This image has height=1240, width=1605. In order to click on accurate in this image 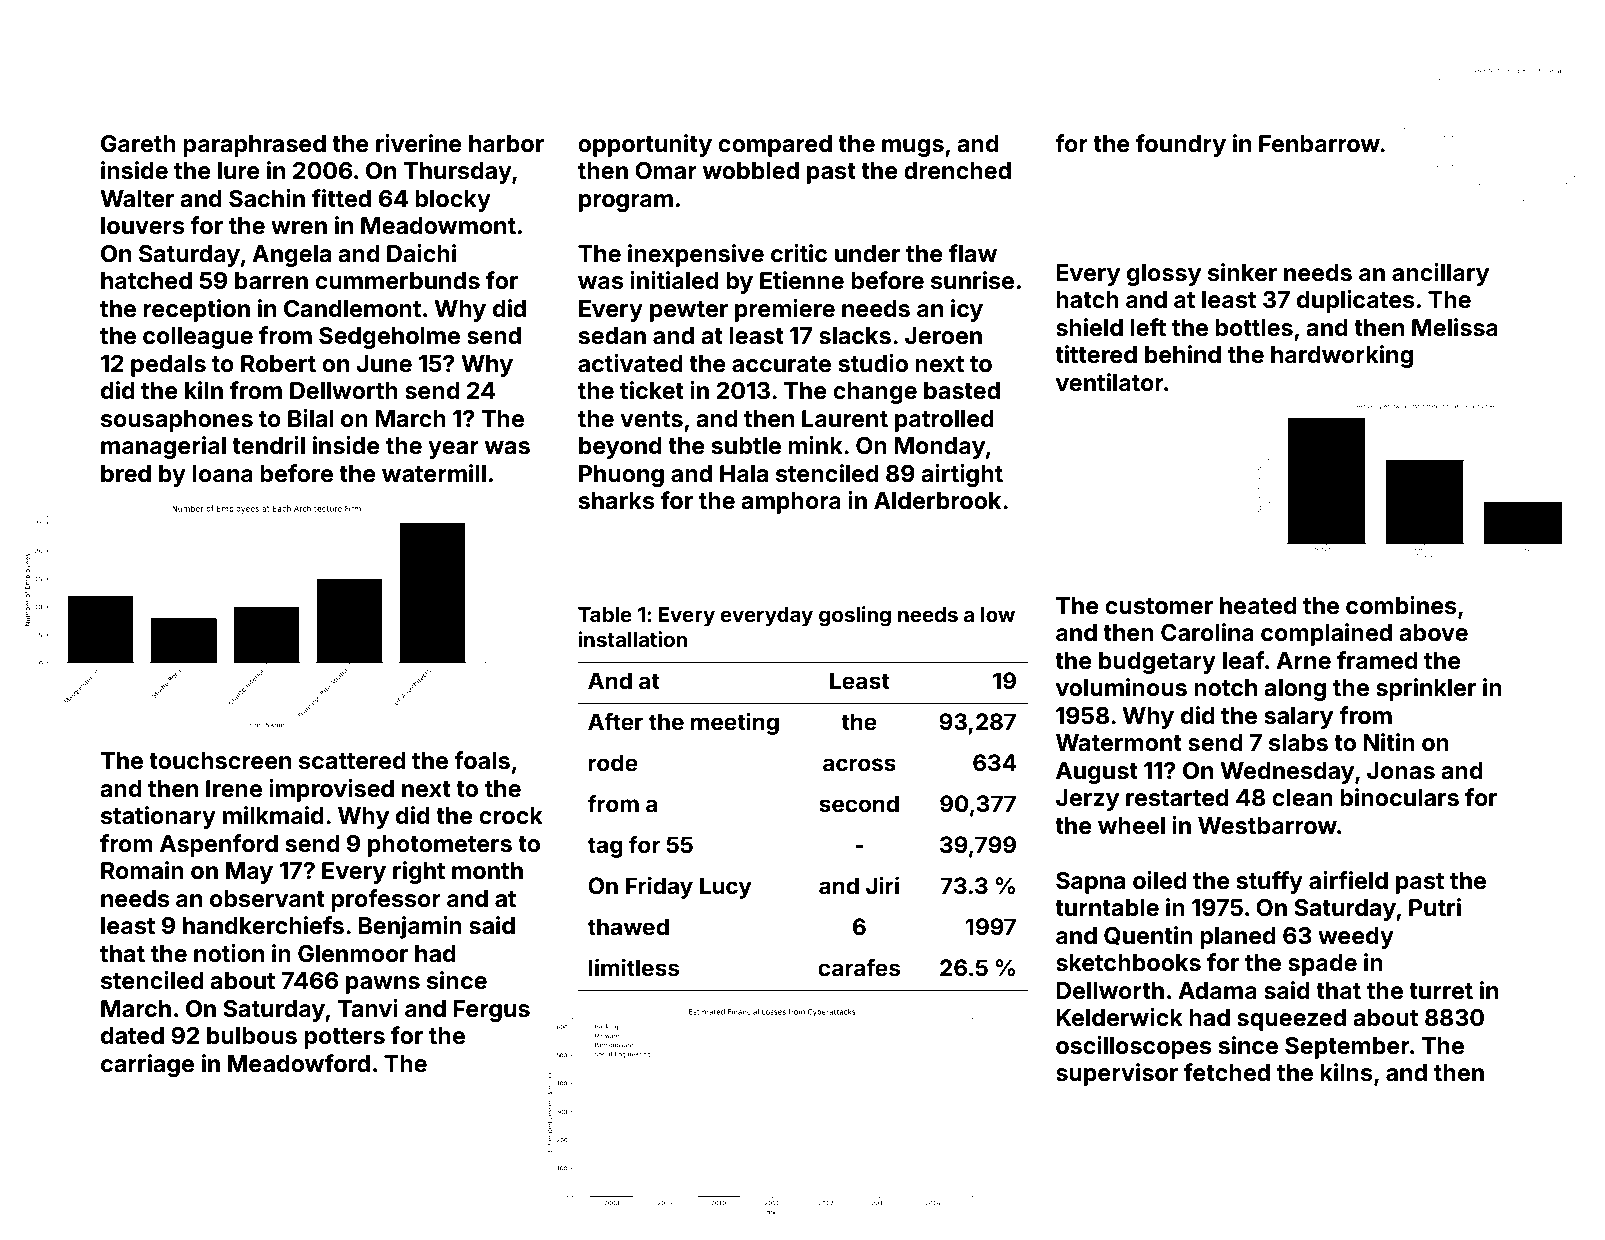, I will do `click(781, 364)`.
